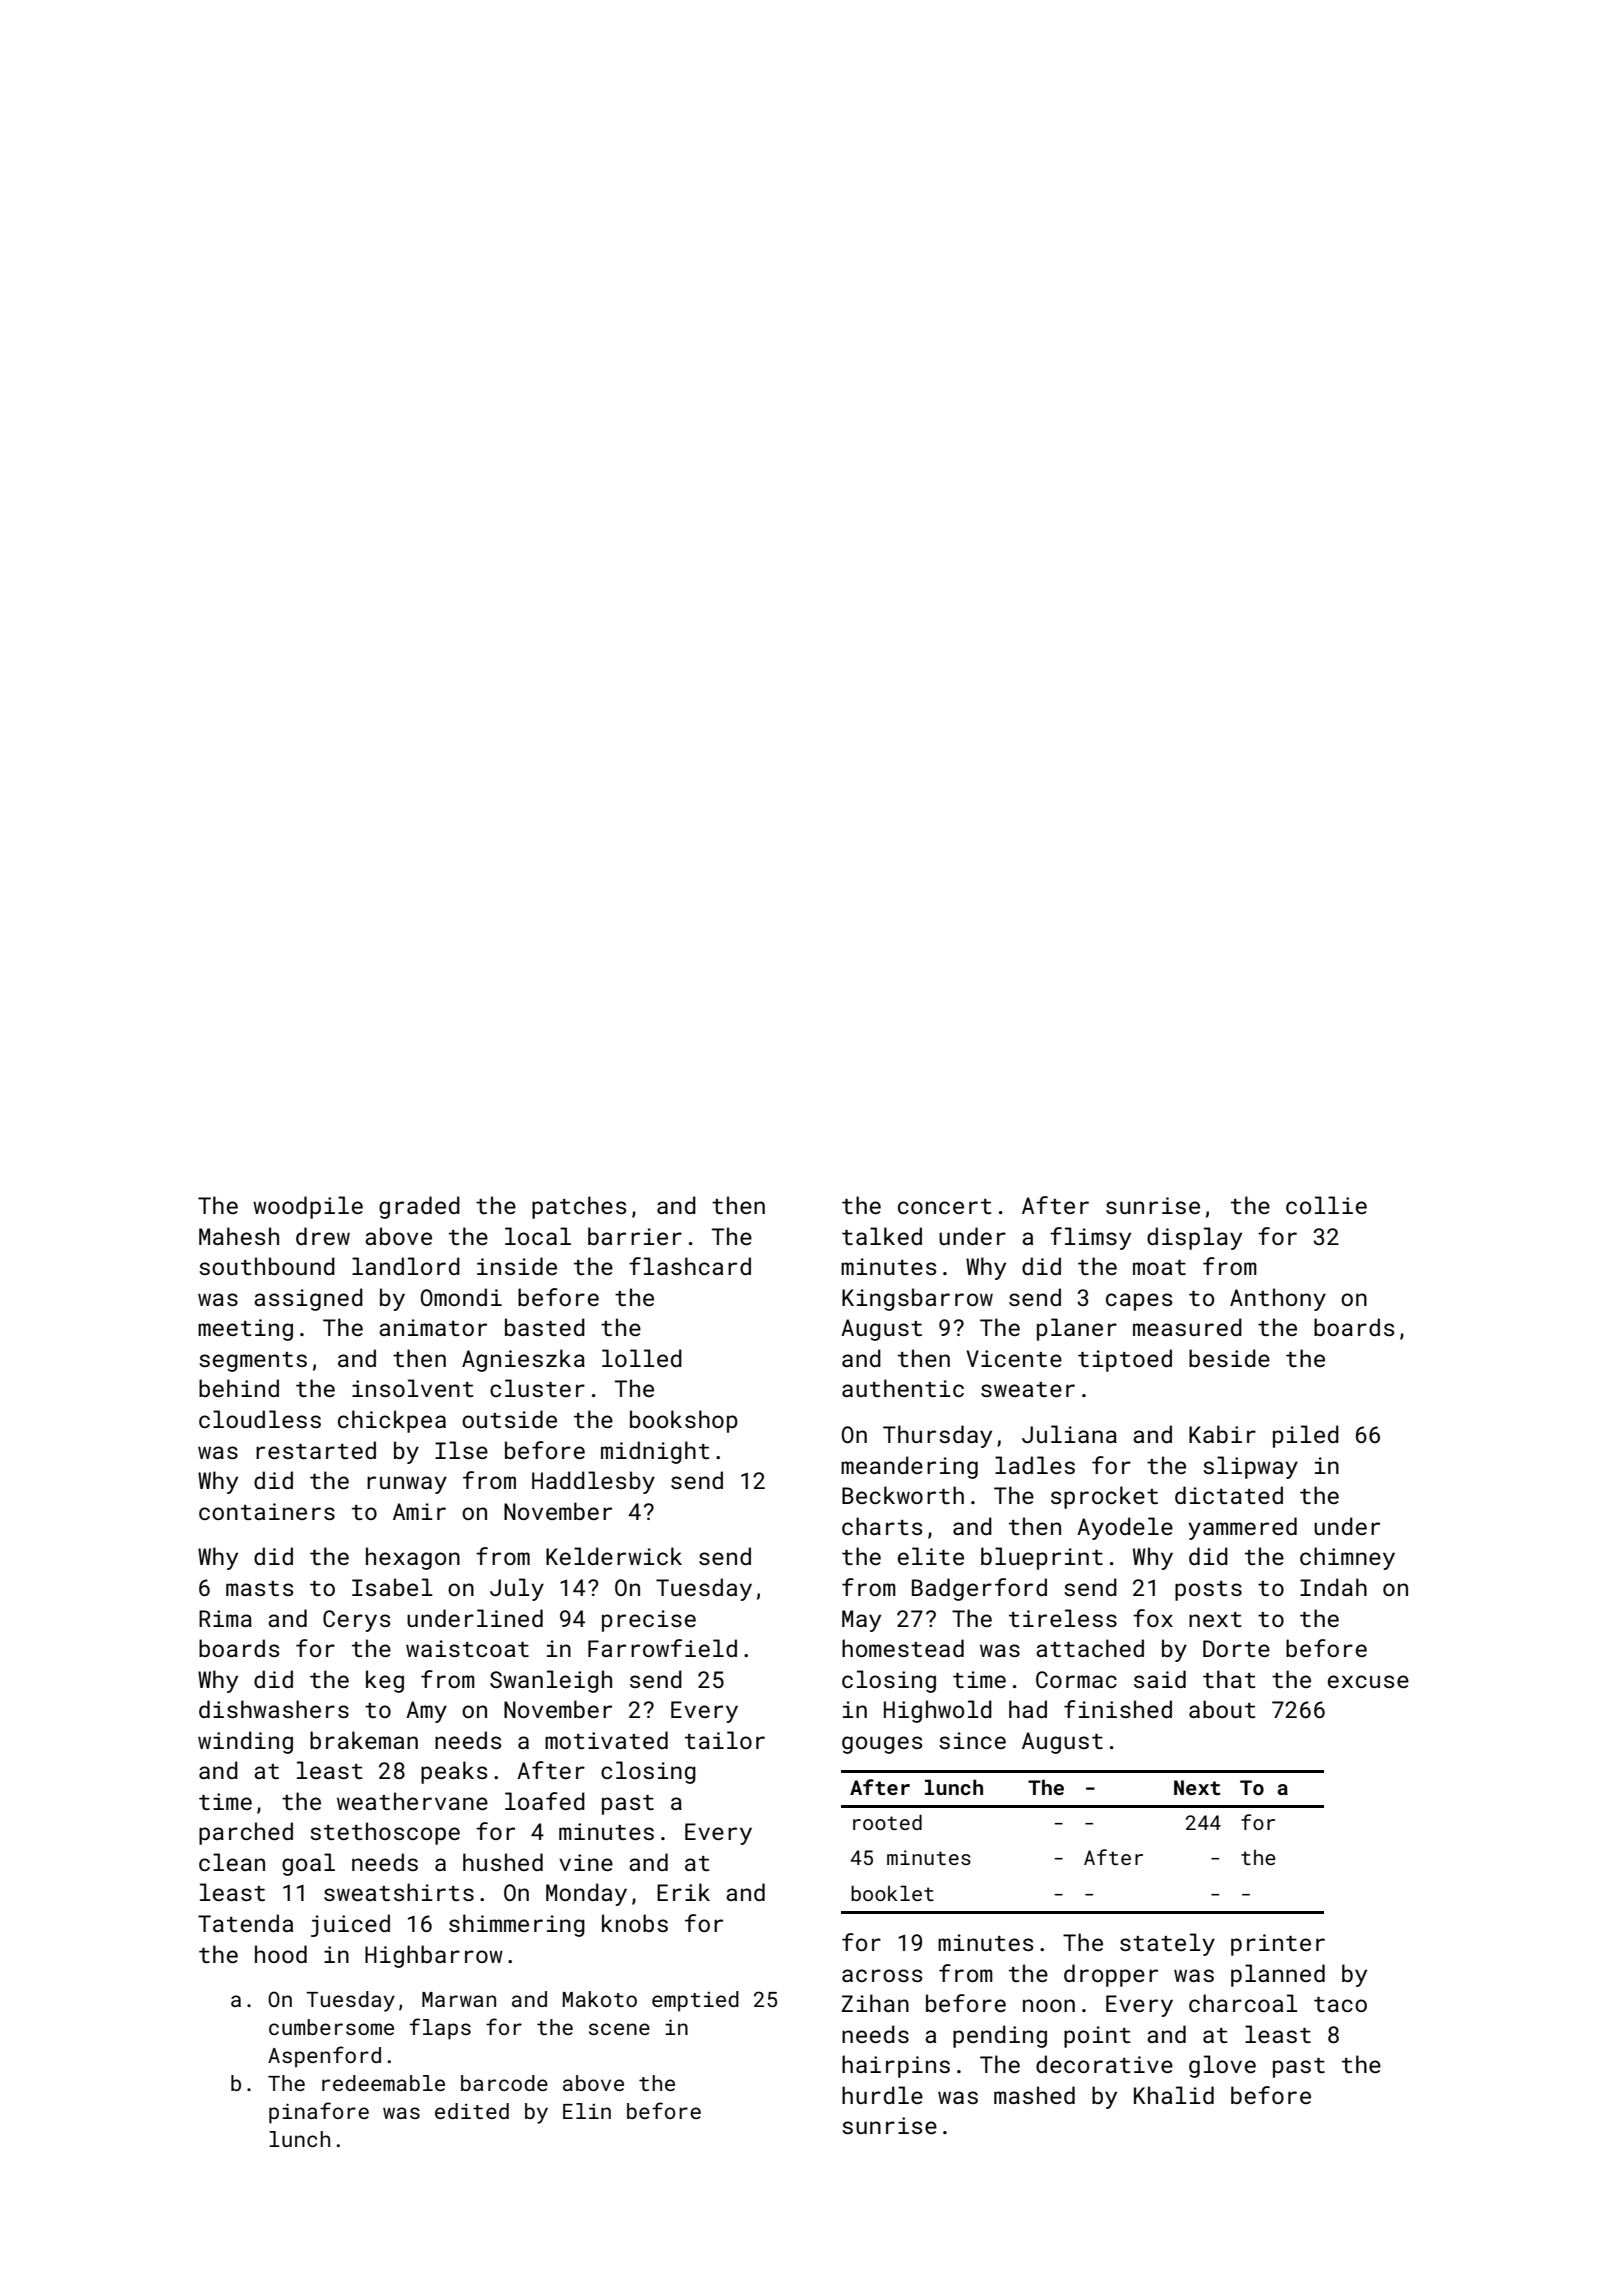  I want to click on display, so click(1194, 1238).
